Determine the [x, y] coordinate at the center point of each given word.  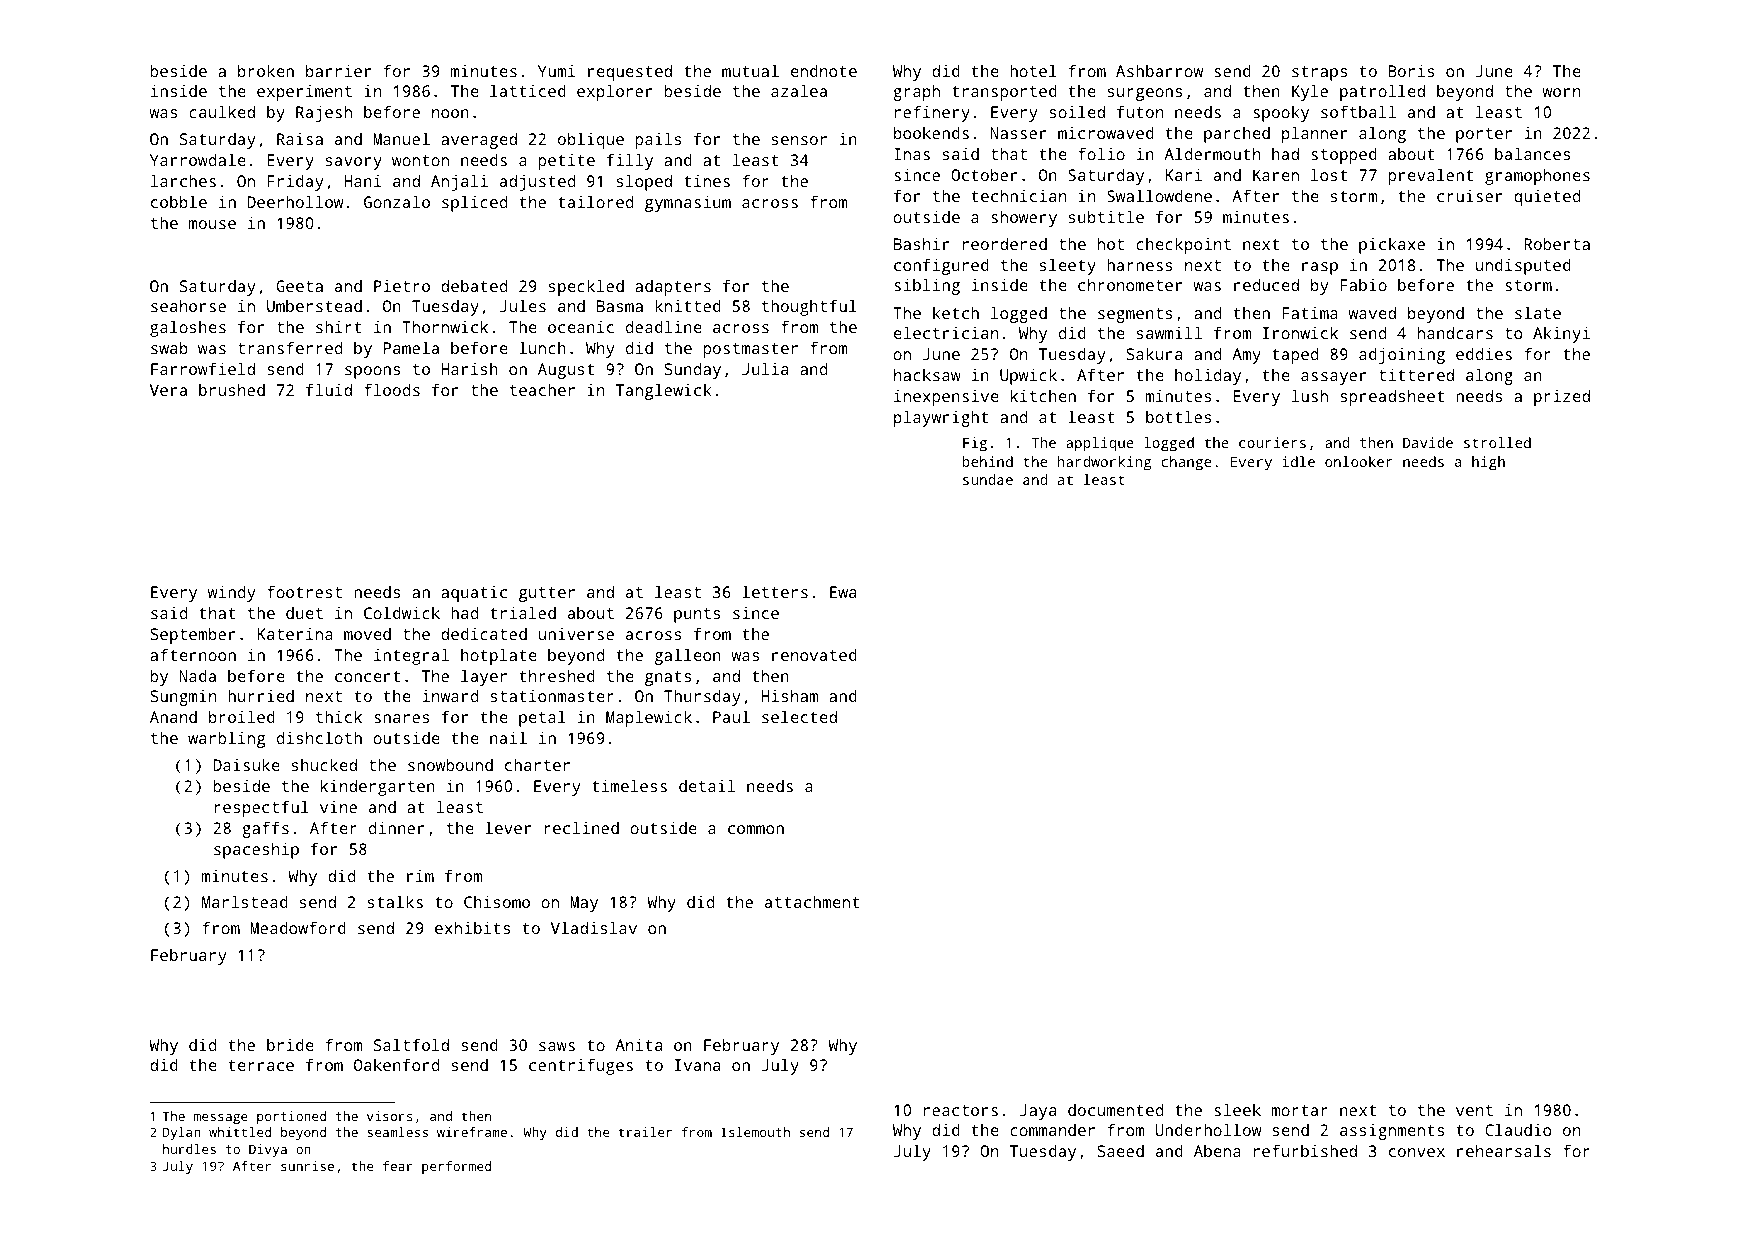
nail [508, 737]
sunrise [307, 1166]
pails [658, 140]
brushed [232, 389]
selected [799, 716]
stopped [1344, 155]
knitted [688, 305]
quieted [1547, 197]
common [756, 829]
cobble [179, 201]
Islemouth [755, 1132]
